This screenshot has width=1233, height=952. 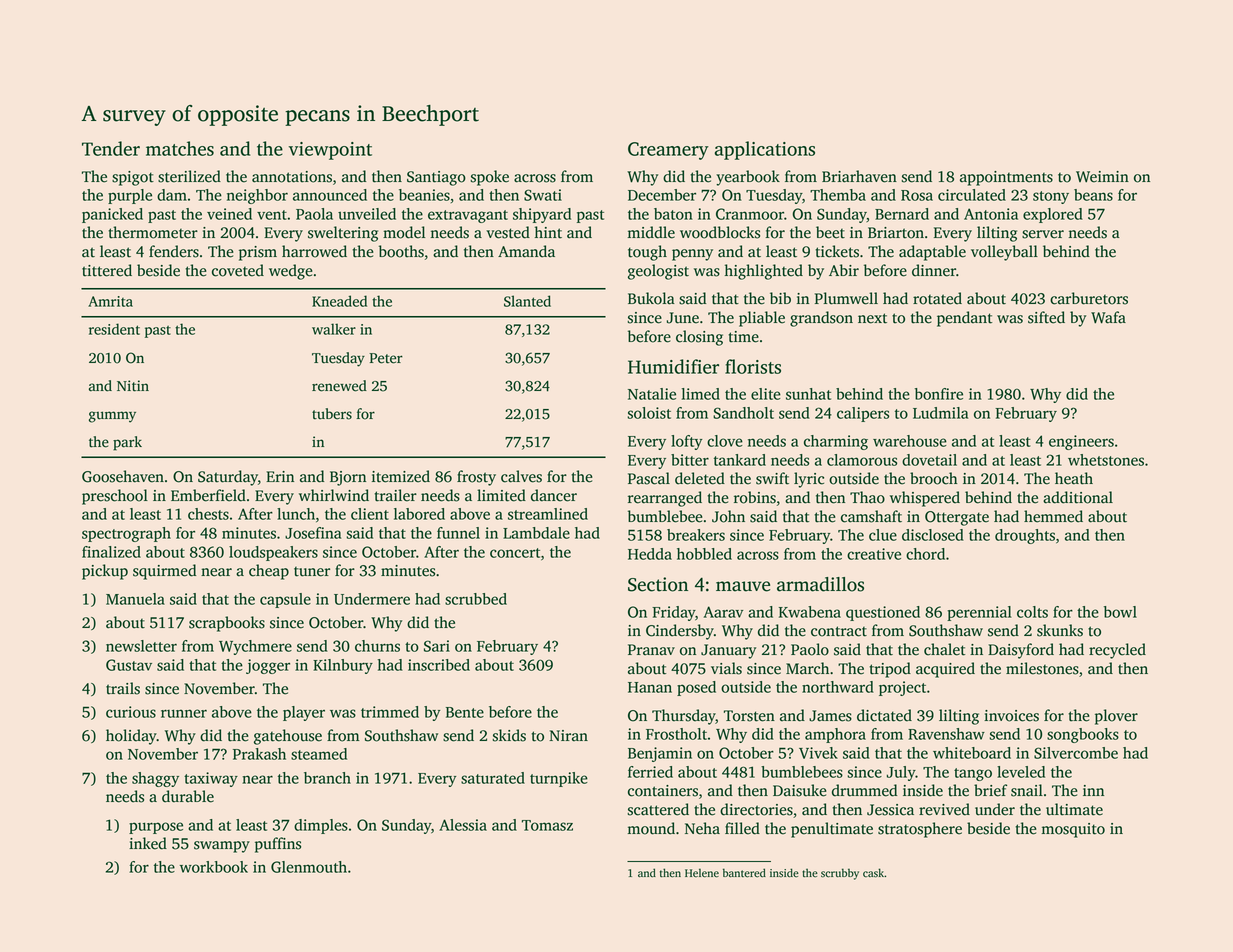 I want to click on engineers, so click(x=1081, y=442).
